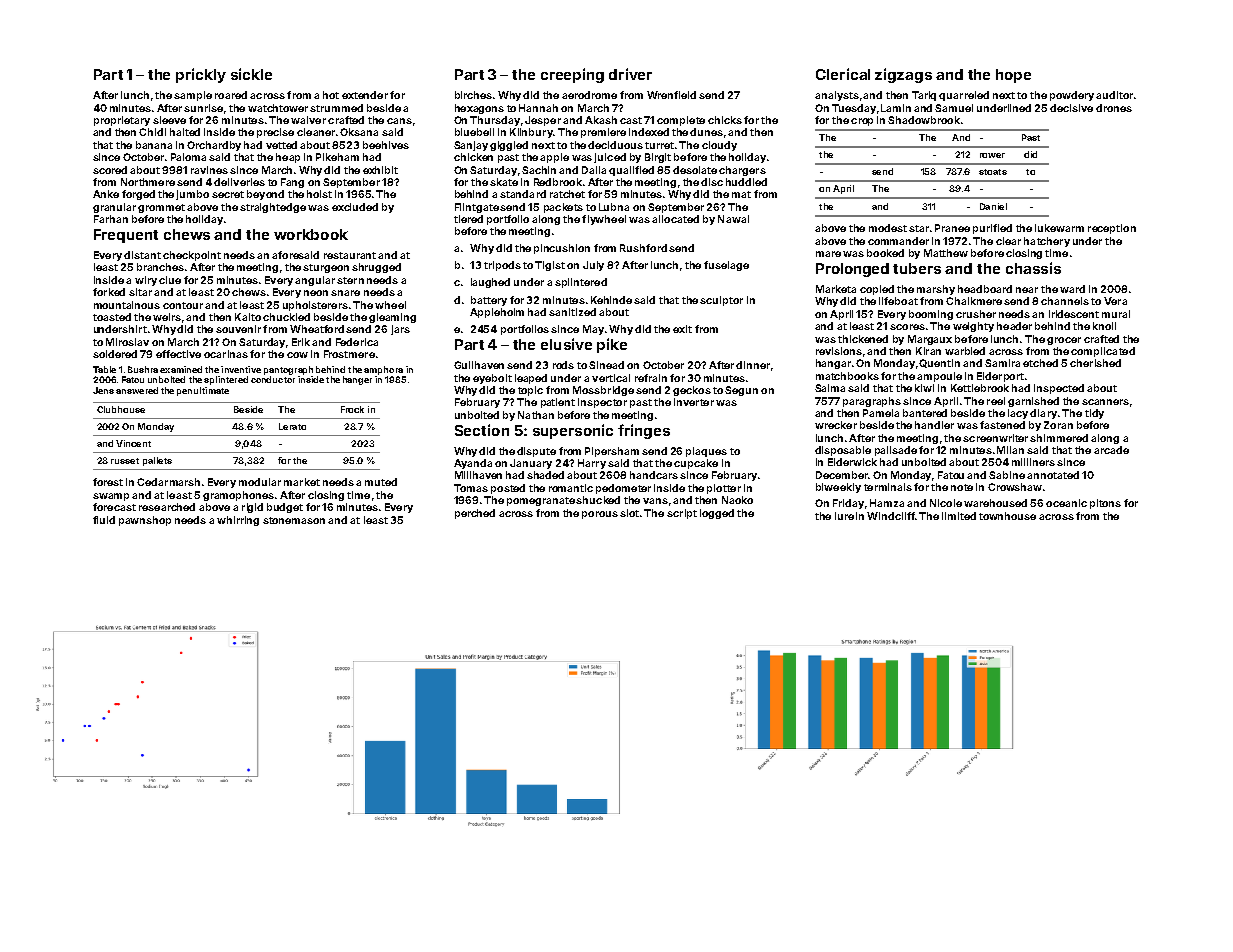  I want to click on driver, so click(630, 74).
